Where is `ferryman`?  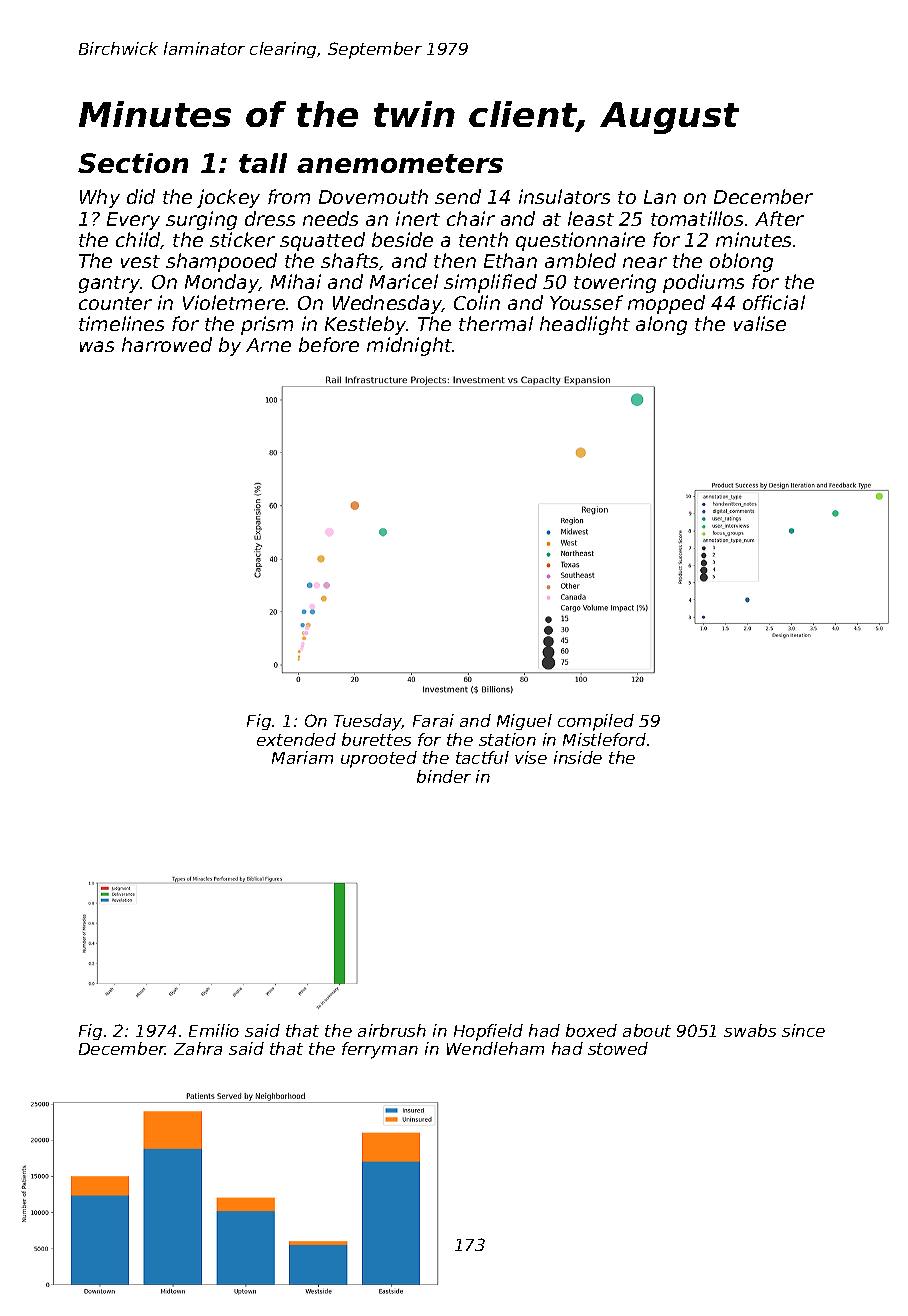 ferryman is located at coordinates (380, 1050).
